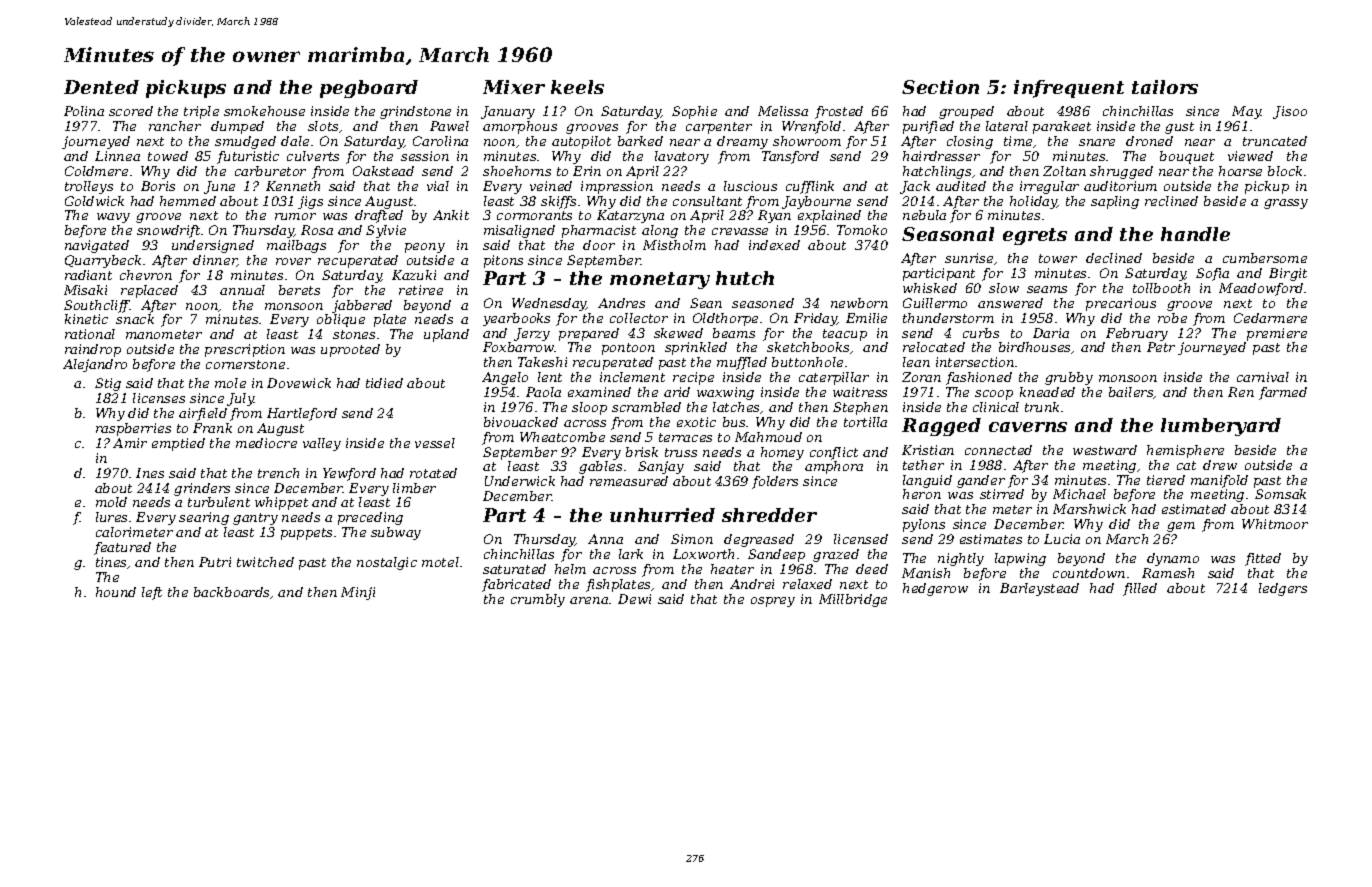 The image size is (1372, 887). I want to click on Sandeep, so click(776, 555).
